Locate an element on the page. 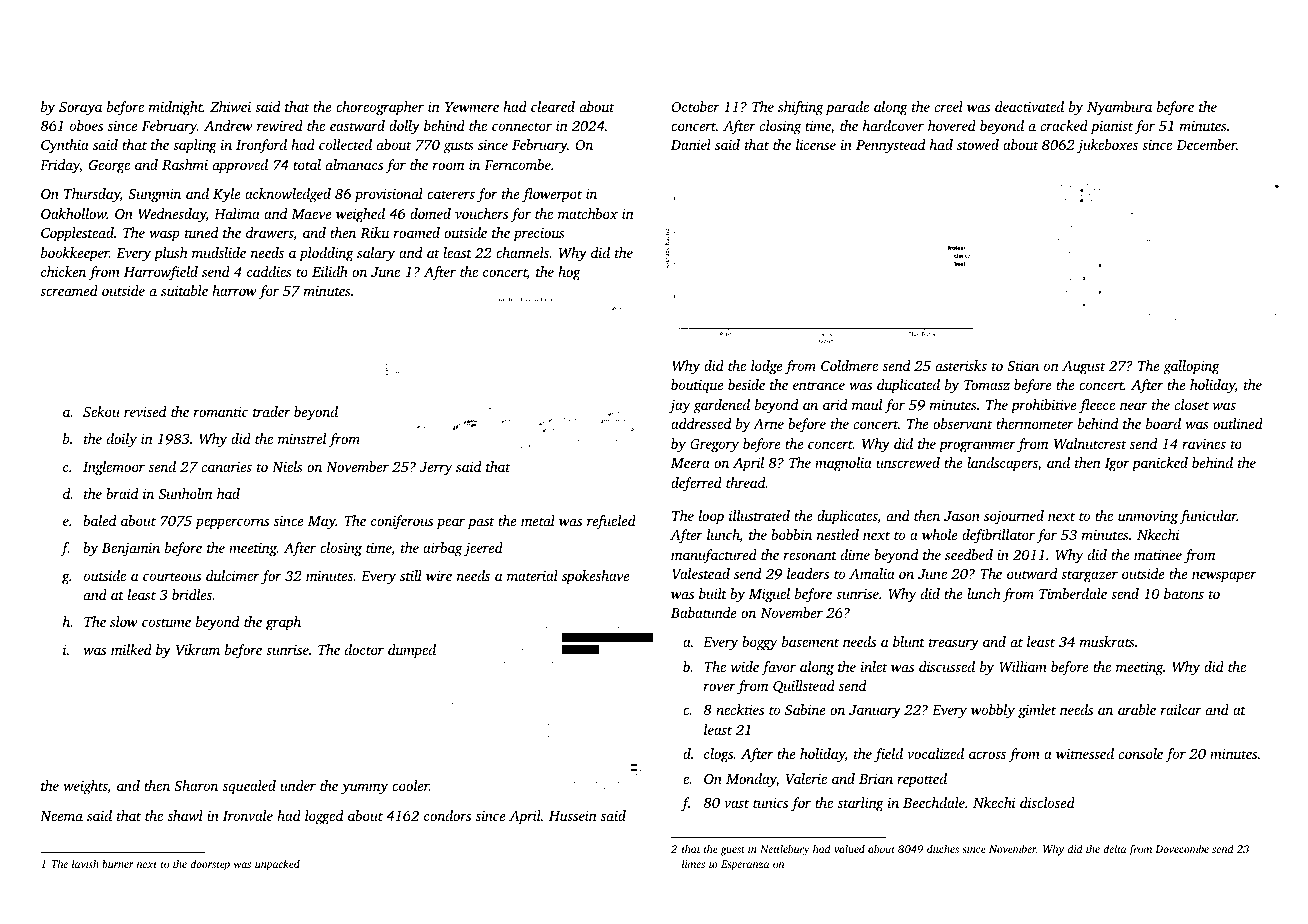  drawers is located at coordinates (270, 234).
